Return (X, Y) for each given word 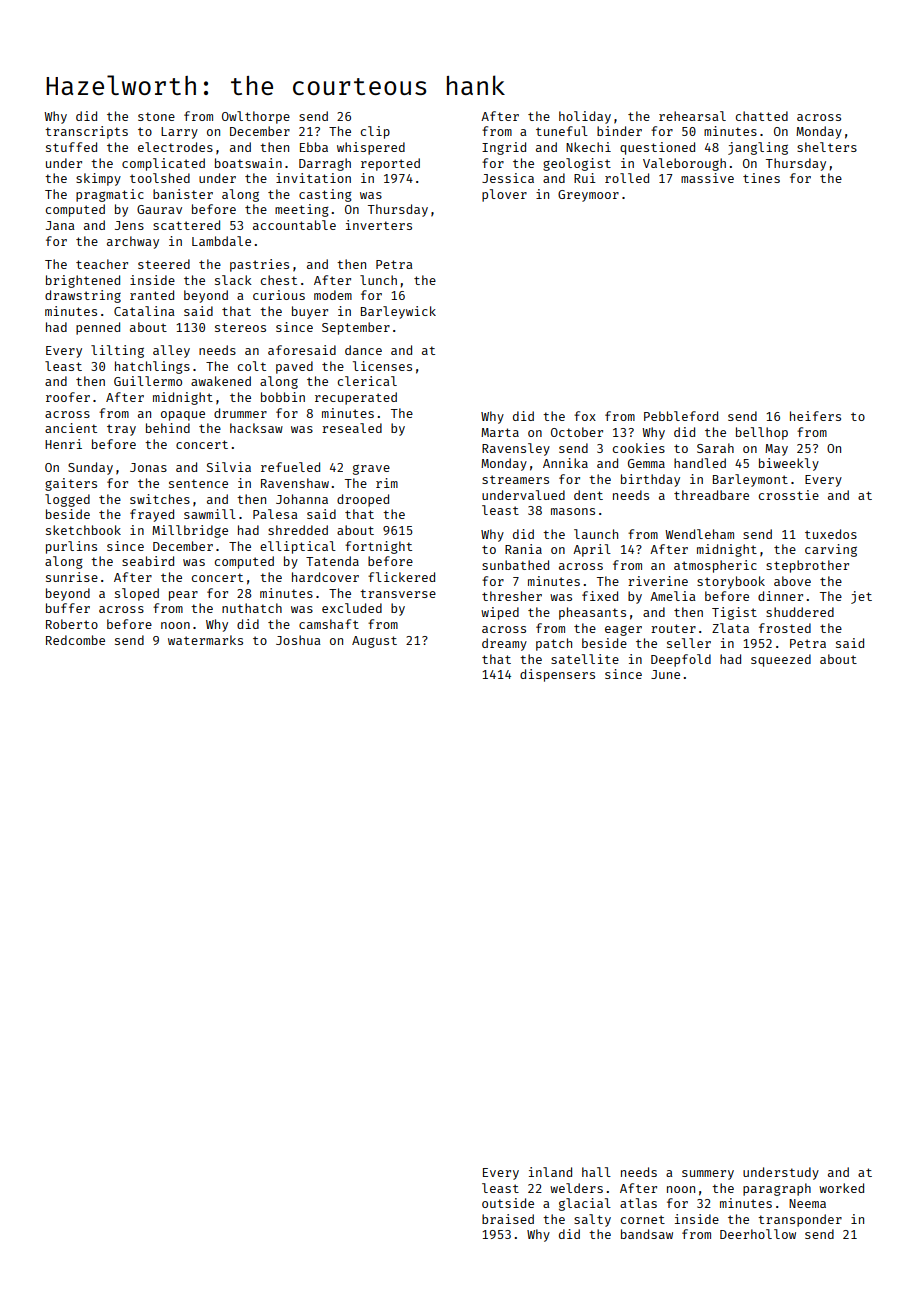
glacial (585, 1204)
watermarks (205, 640)
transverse (398, 593)
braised (508, 1219)
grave (371, 469)
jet (861, 597)
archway (133, 242)
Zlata (730, 628)
